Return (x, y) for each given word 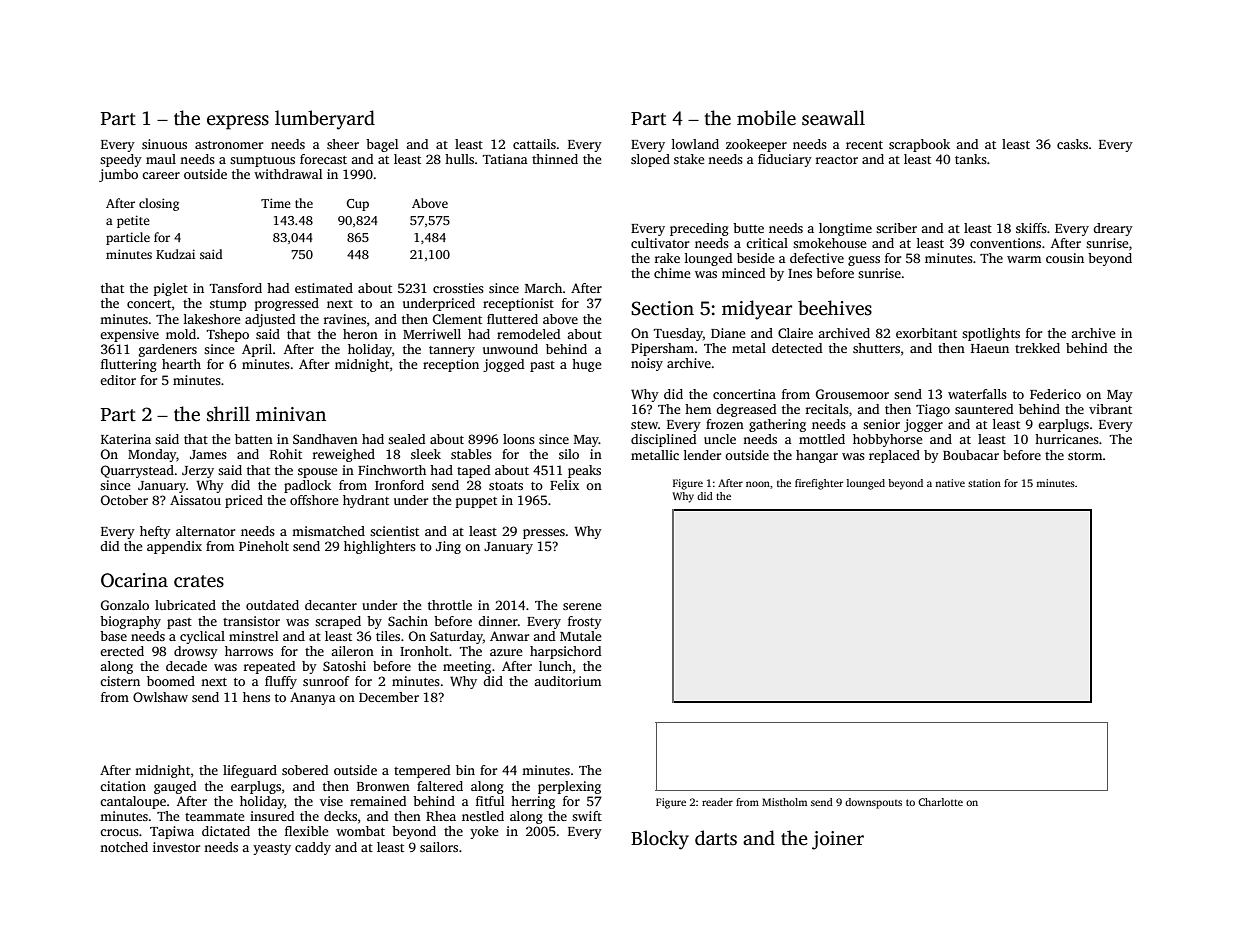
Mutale (581, 636)
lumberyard (325, 120)
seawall (833, 118)
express (238, 122)
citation (123, 786)
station (984, 483)
